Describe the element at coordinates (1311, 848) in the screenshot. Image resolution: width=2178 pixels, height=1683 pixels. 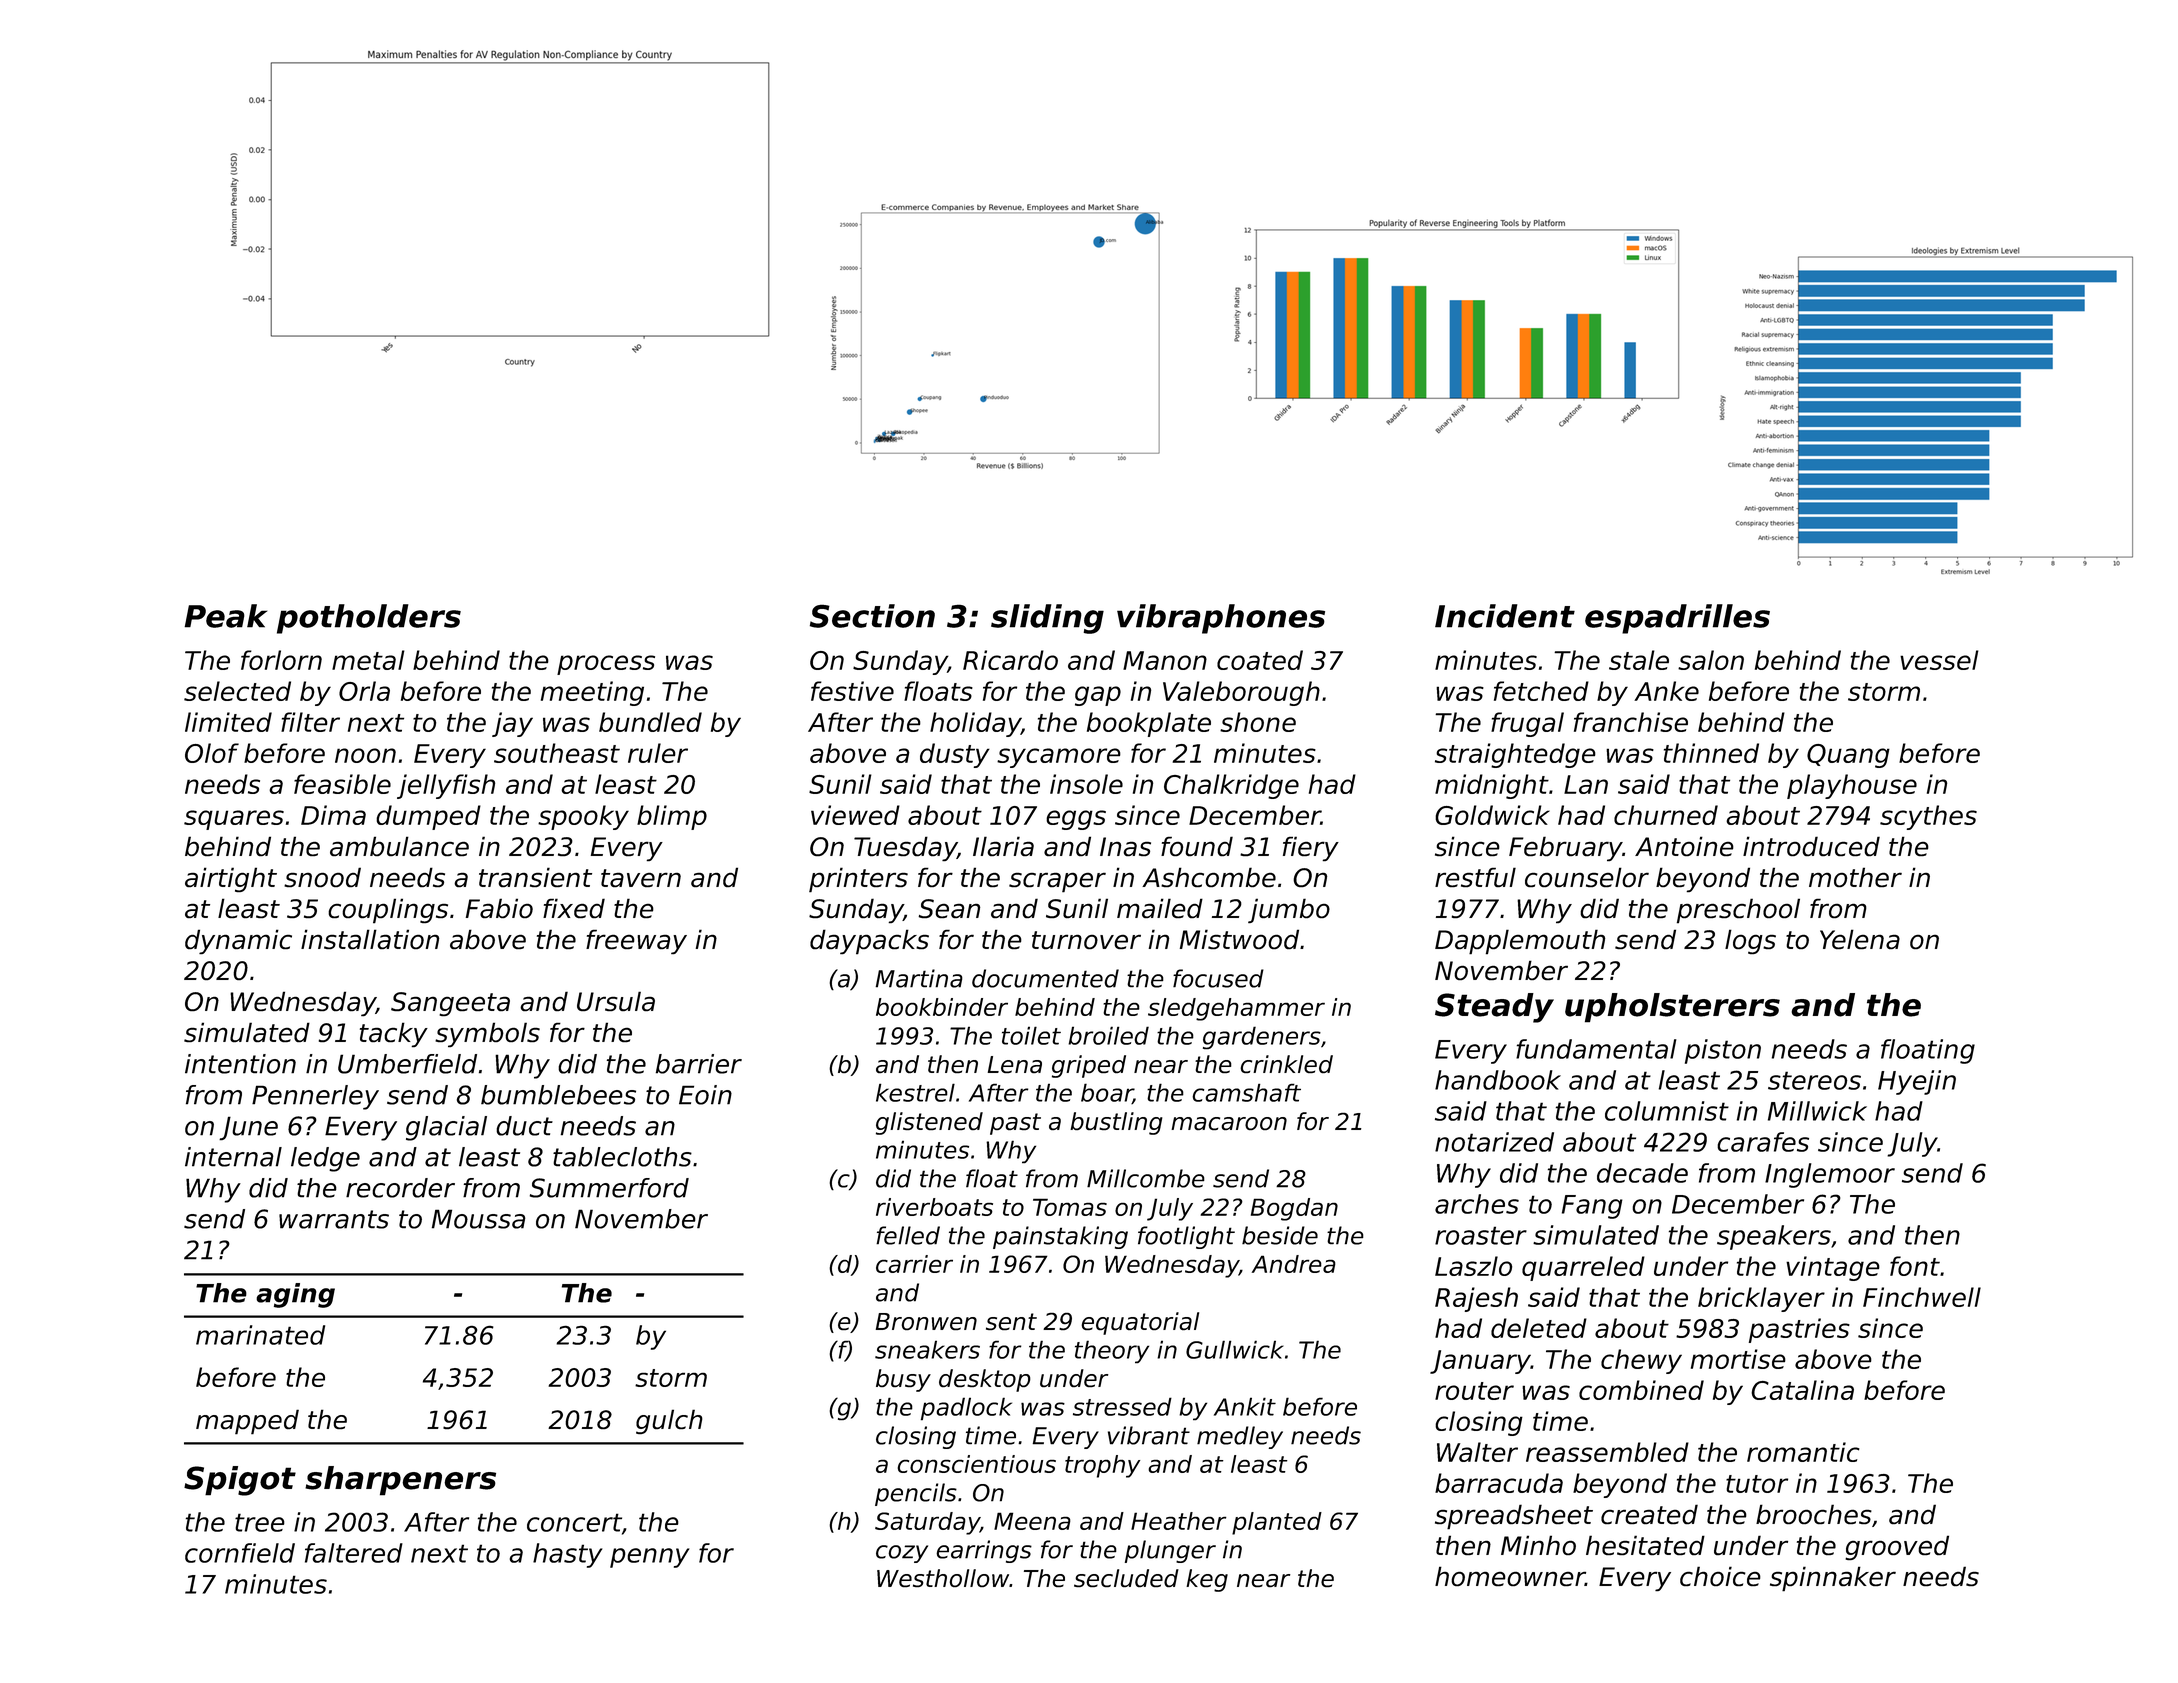
I see `fiery` at that location.
